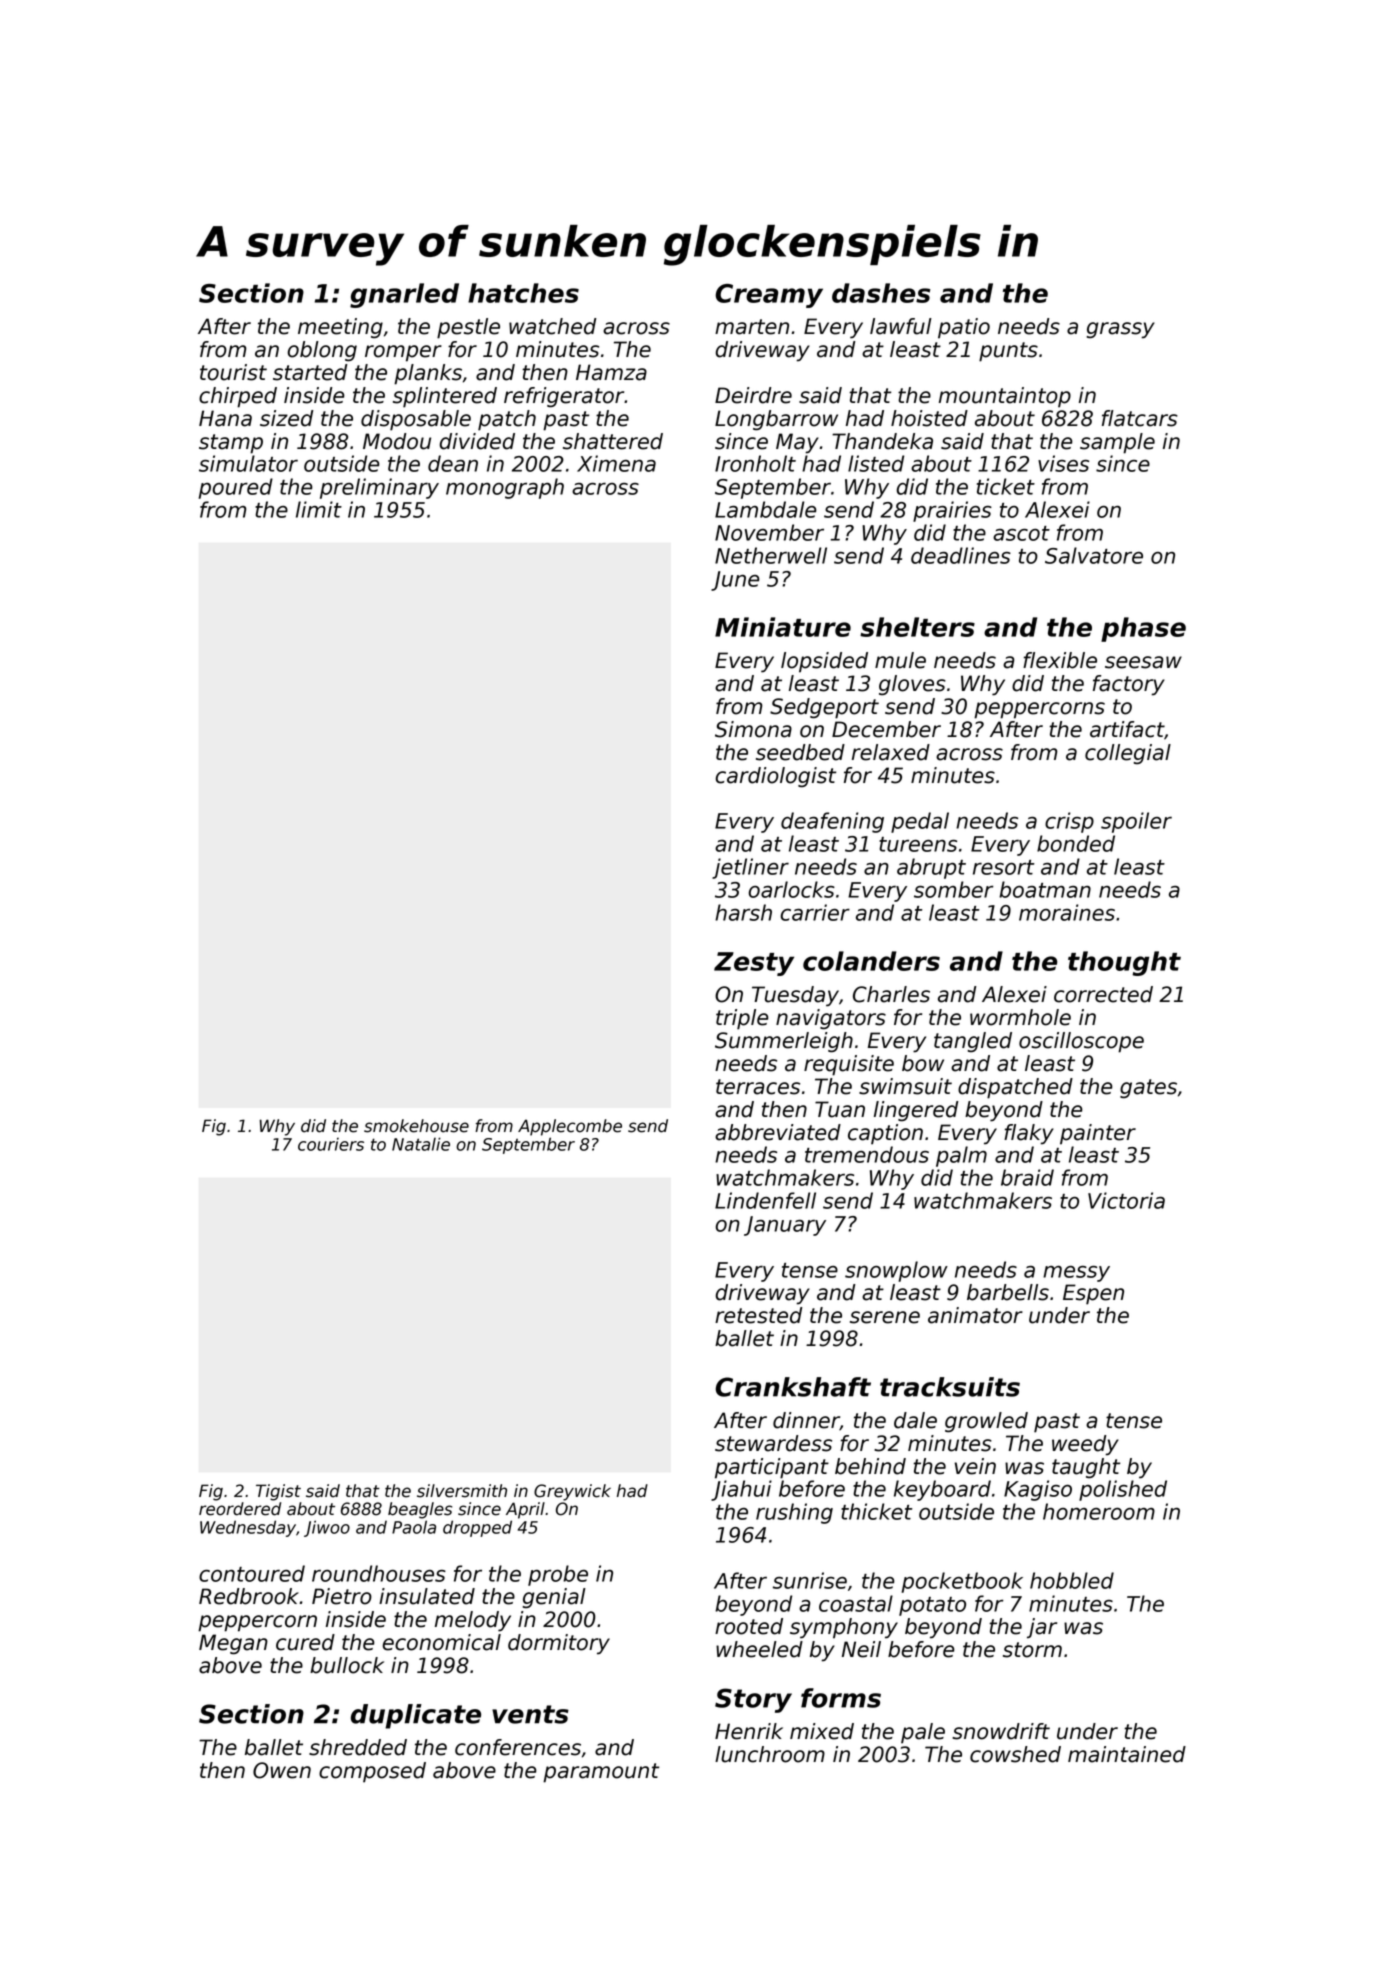  I want to click on Ironholt, so click(755, 463).
